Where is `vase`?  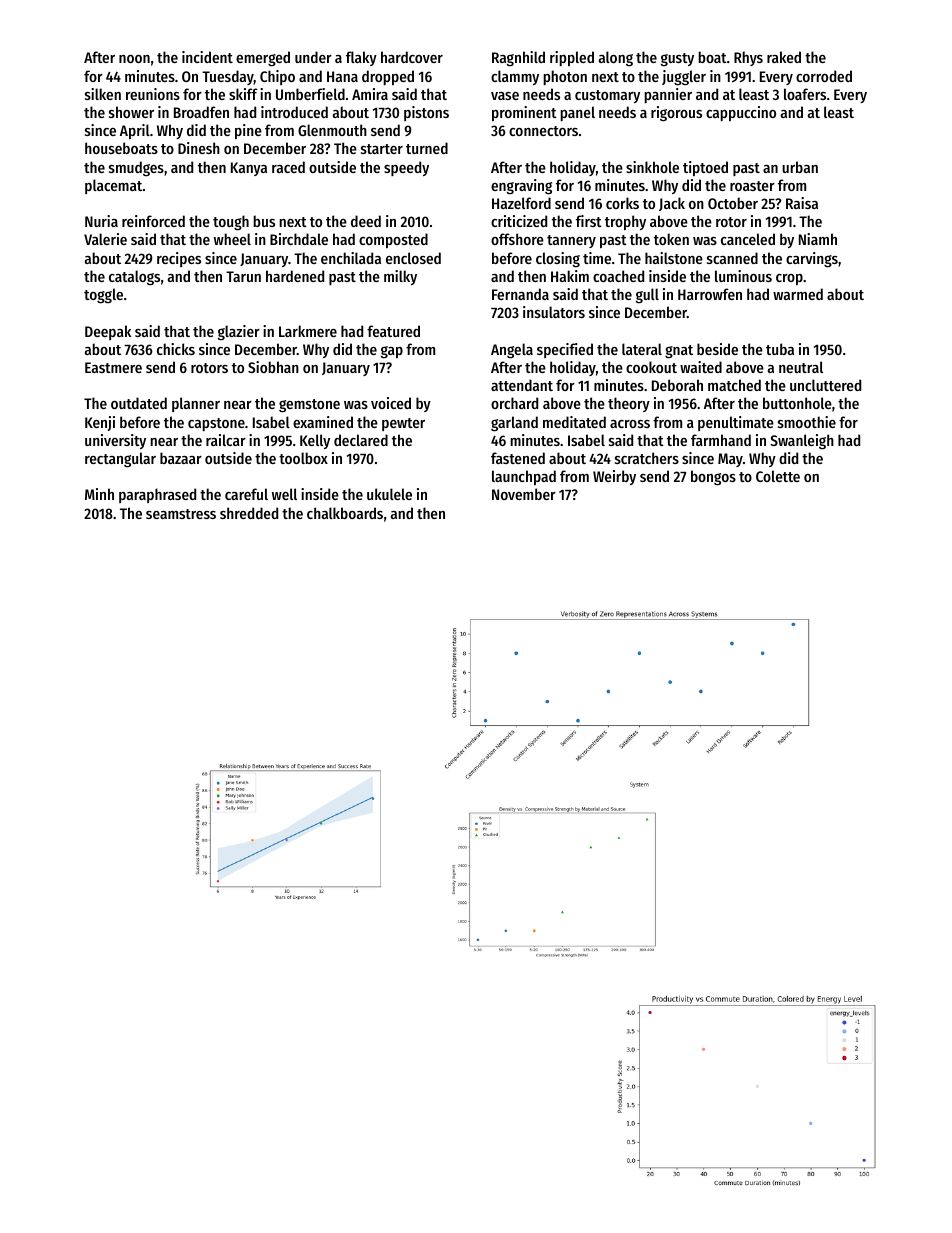 vase is located at coordinates (505, 96).
